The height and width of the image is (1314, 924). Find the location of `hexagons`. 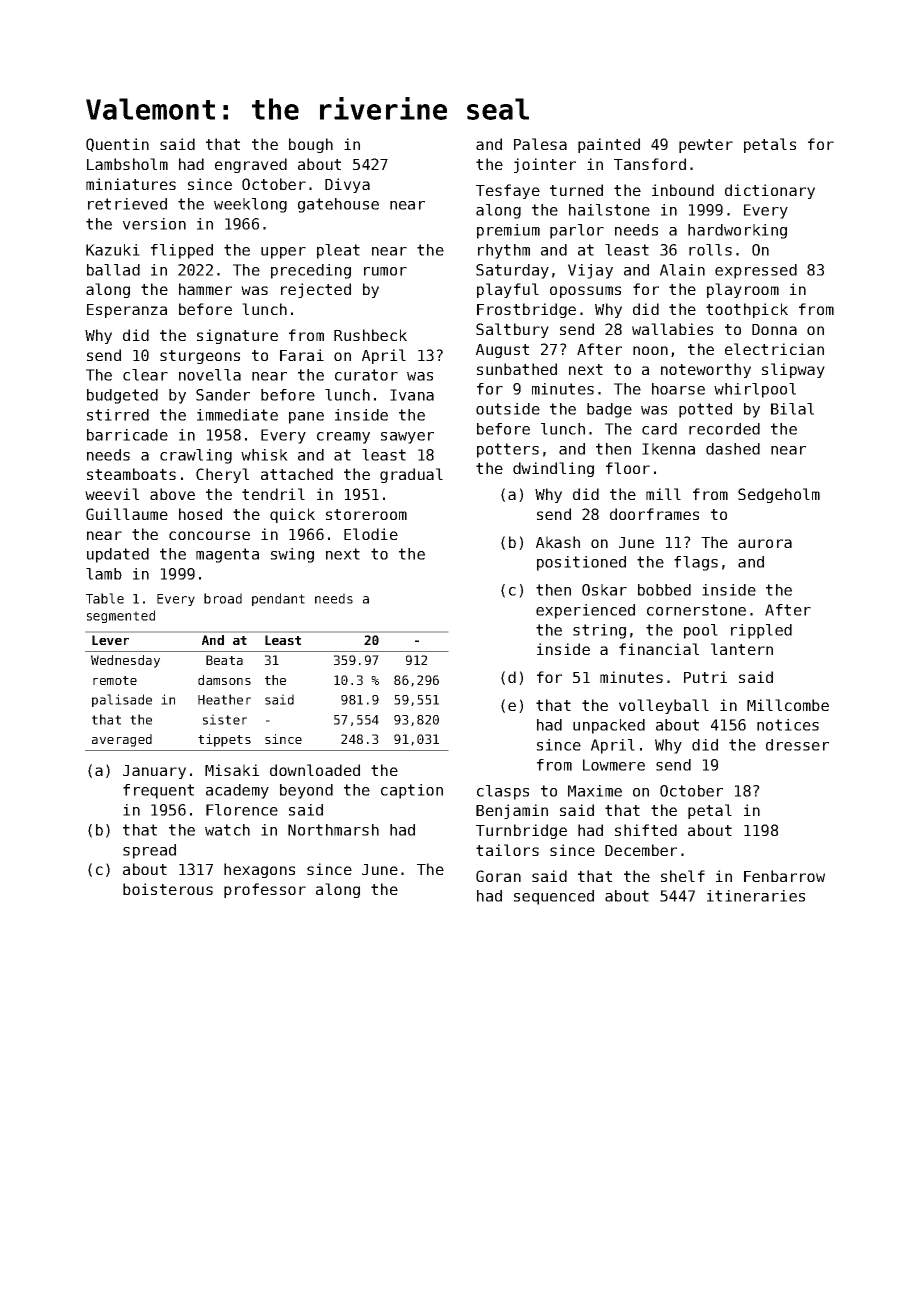

hexagons is located at coordinates (259, 870).
